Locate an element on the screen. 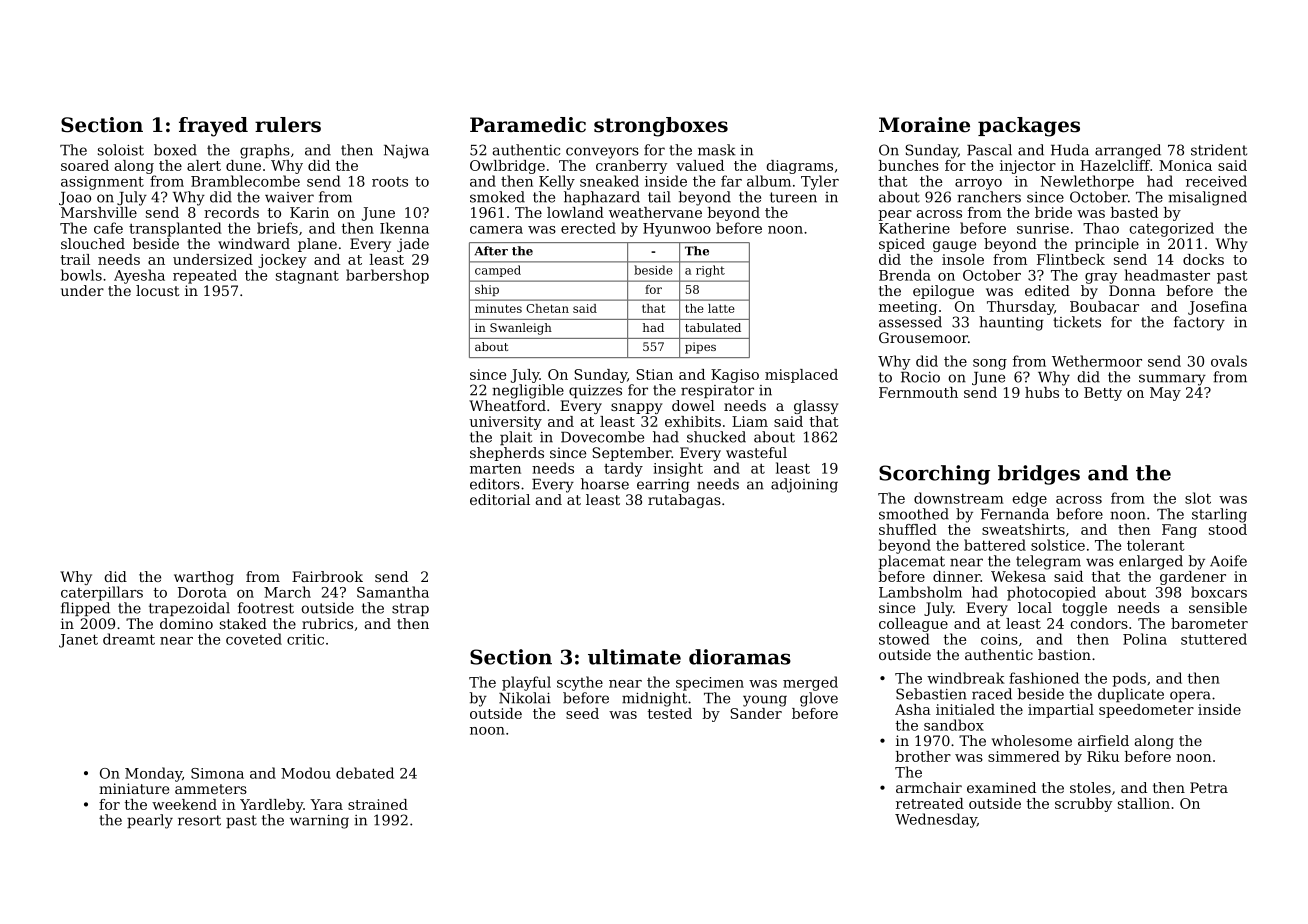 The height and width of the screenshot is (924, 1308). Wednesday is located at coordinates (936, 820).
